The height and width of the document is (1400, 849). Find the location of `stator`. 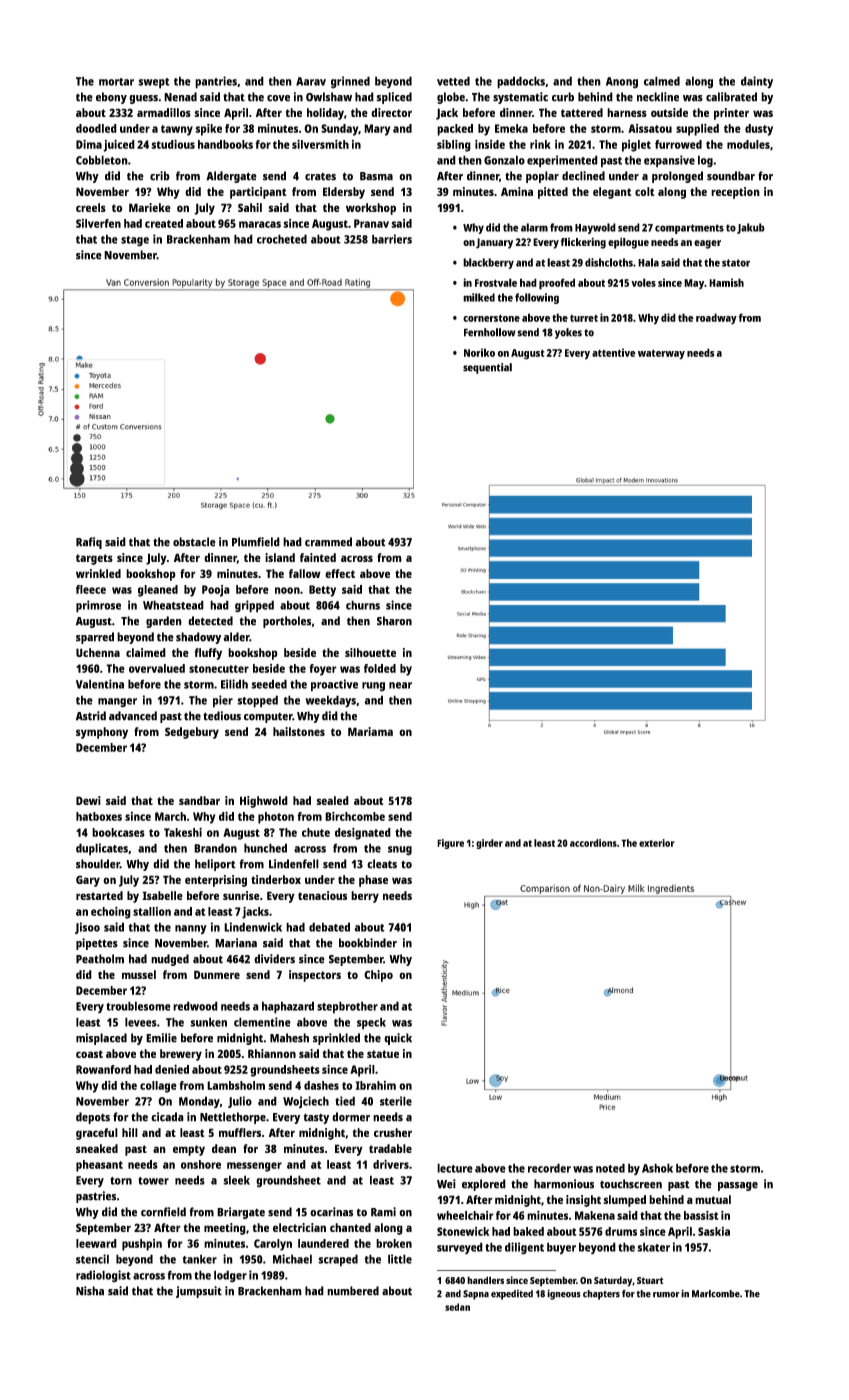

stator is located at coordinates (736, 263).
